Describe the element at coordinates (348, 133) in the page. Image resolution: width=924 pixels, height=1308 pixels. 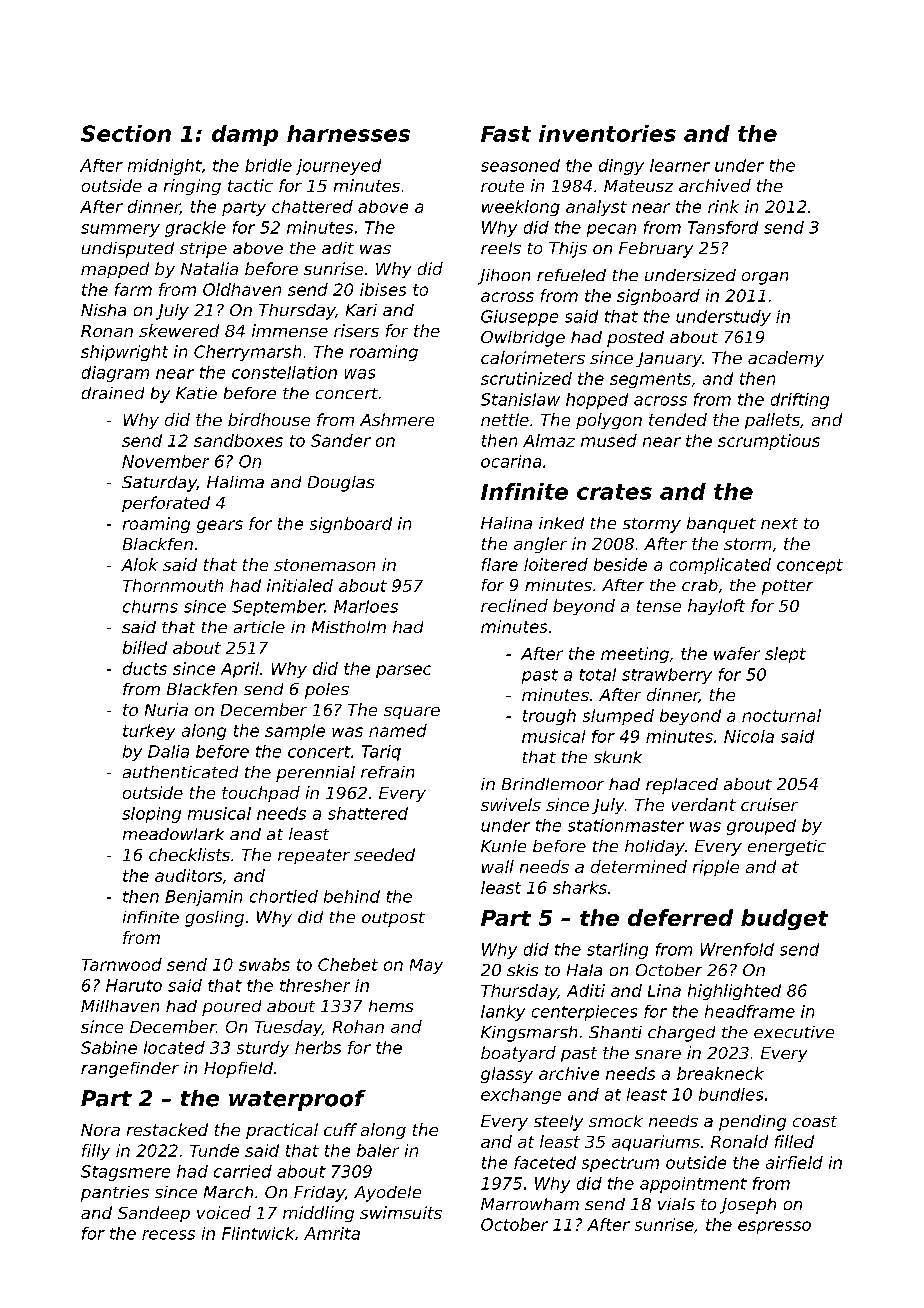
I see `harnesses` at that location.
